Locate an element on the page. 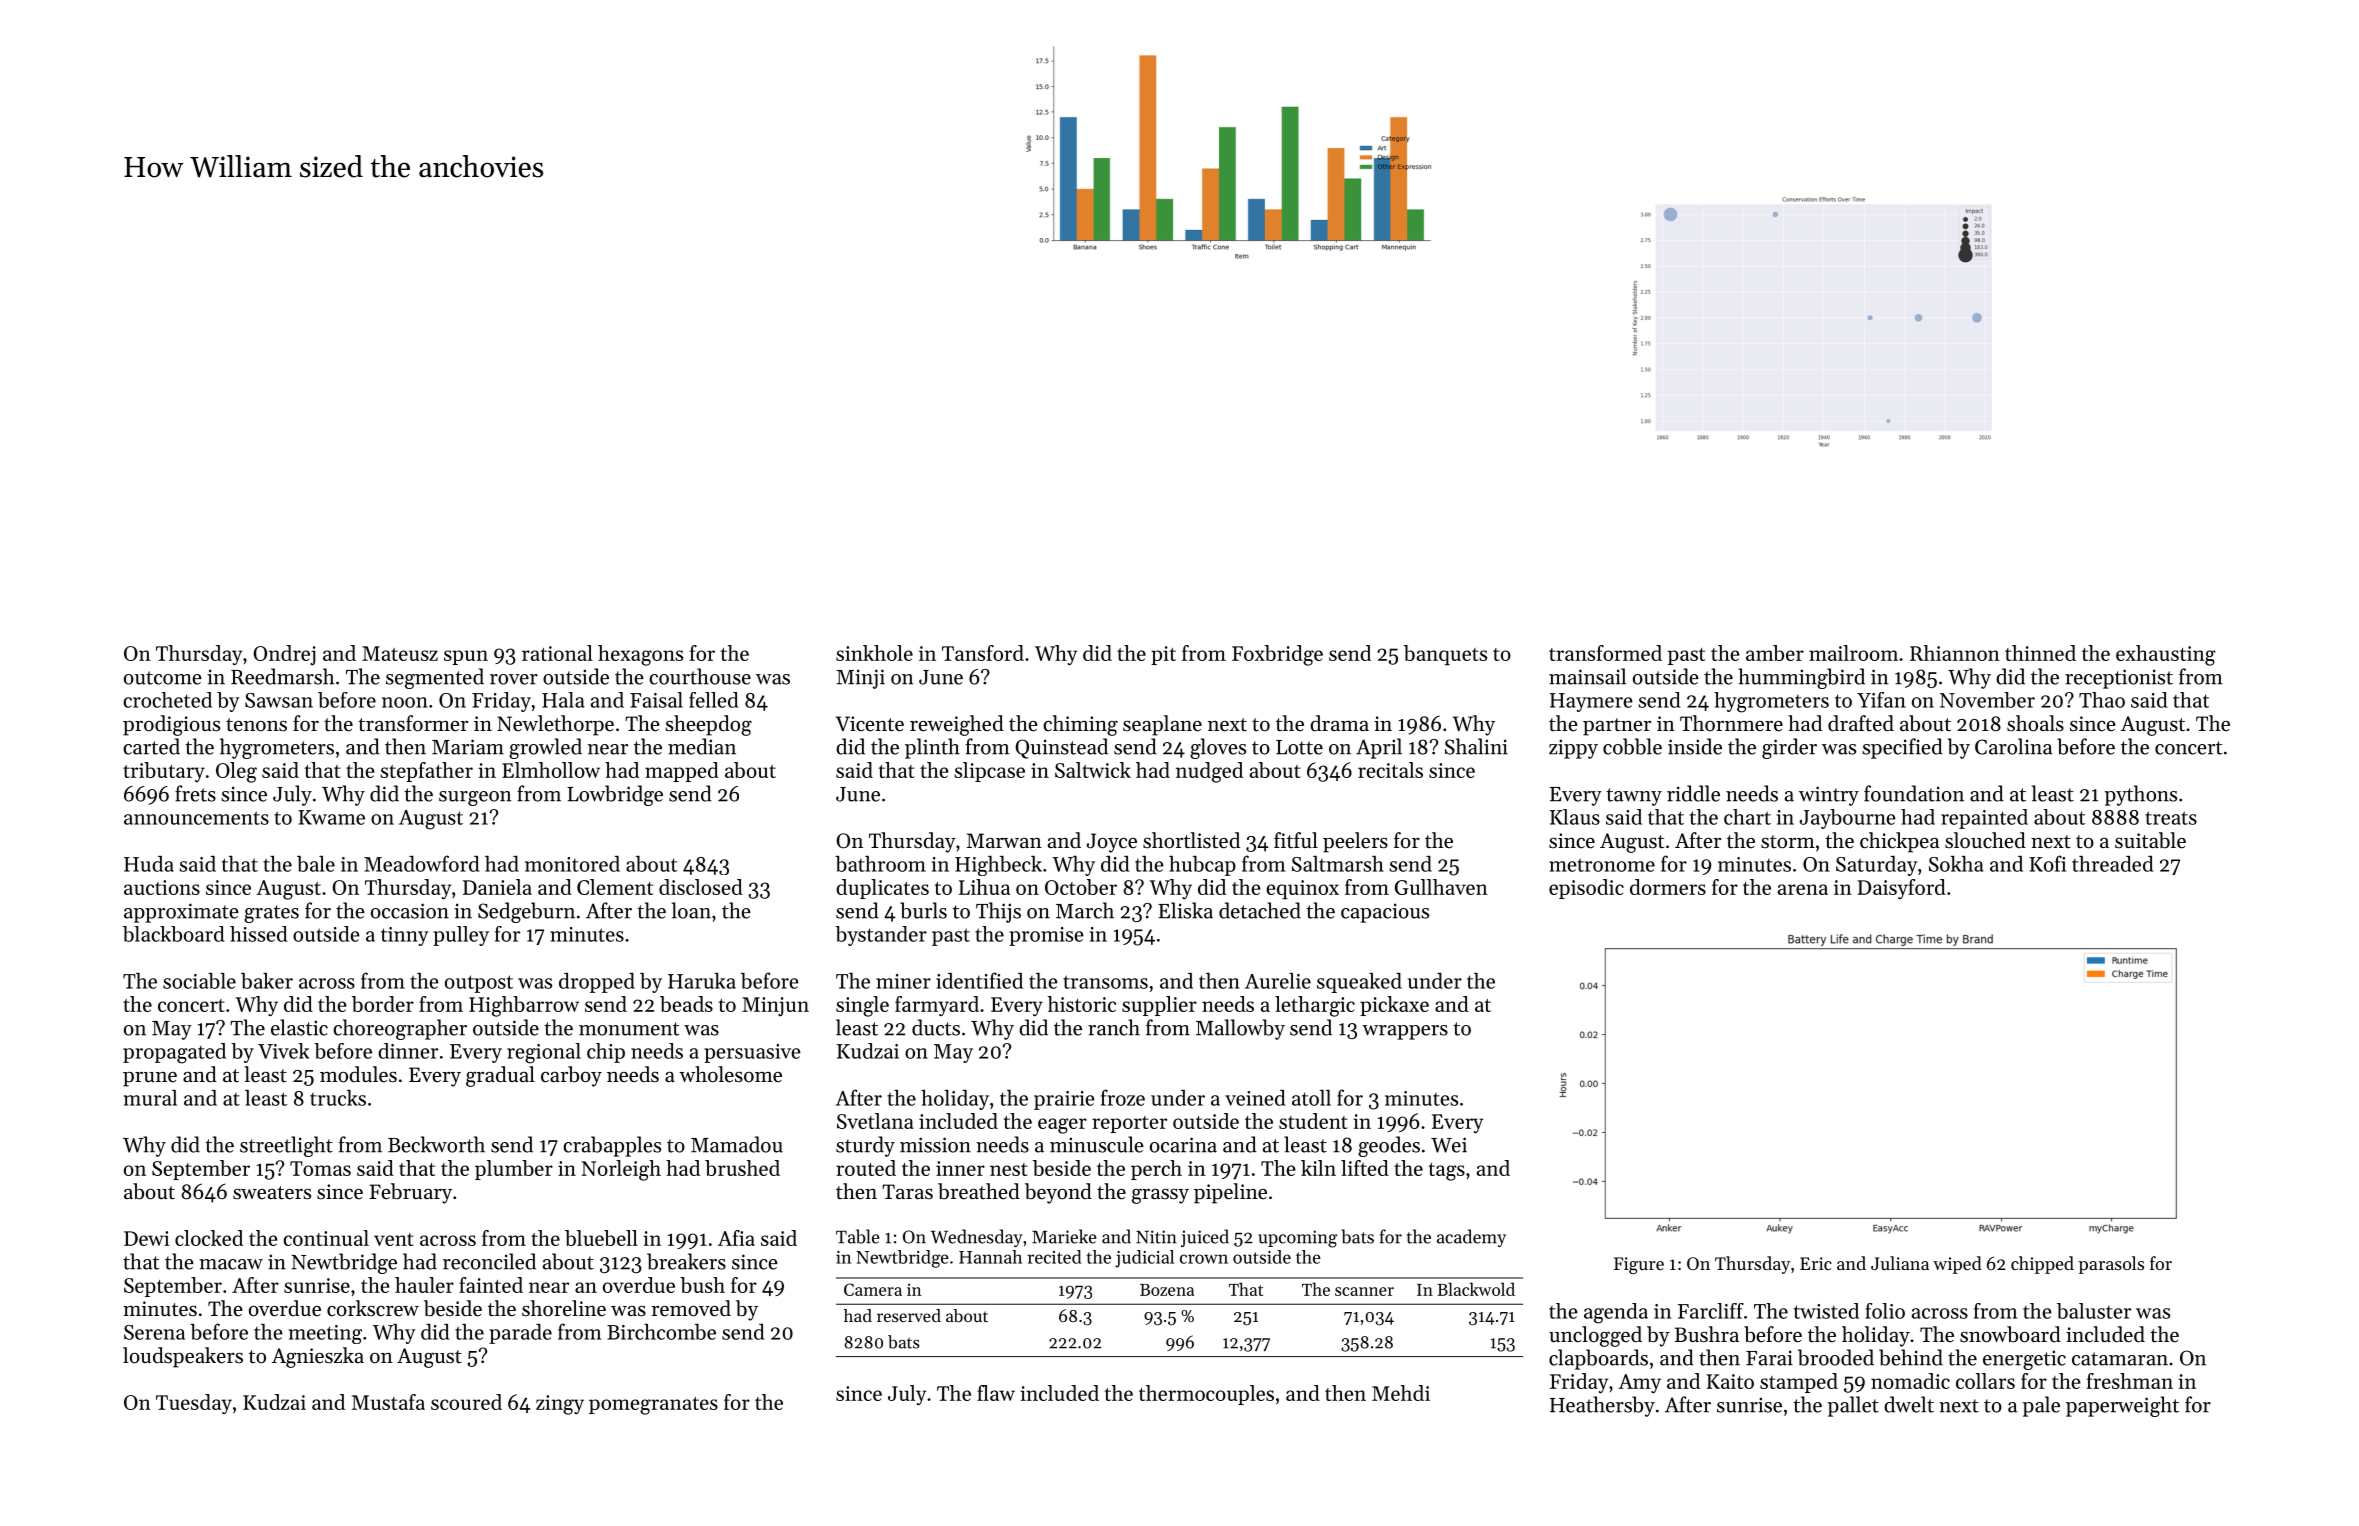 Image resolution: width=2359 pixels, height=1526 pixels. squeaked is located at coordinates (1359, 983).
